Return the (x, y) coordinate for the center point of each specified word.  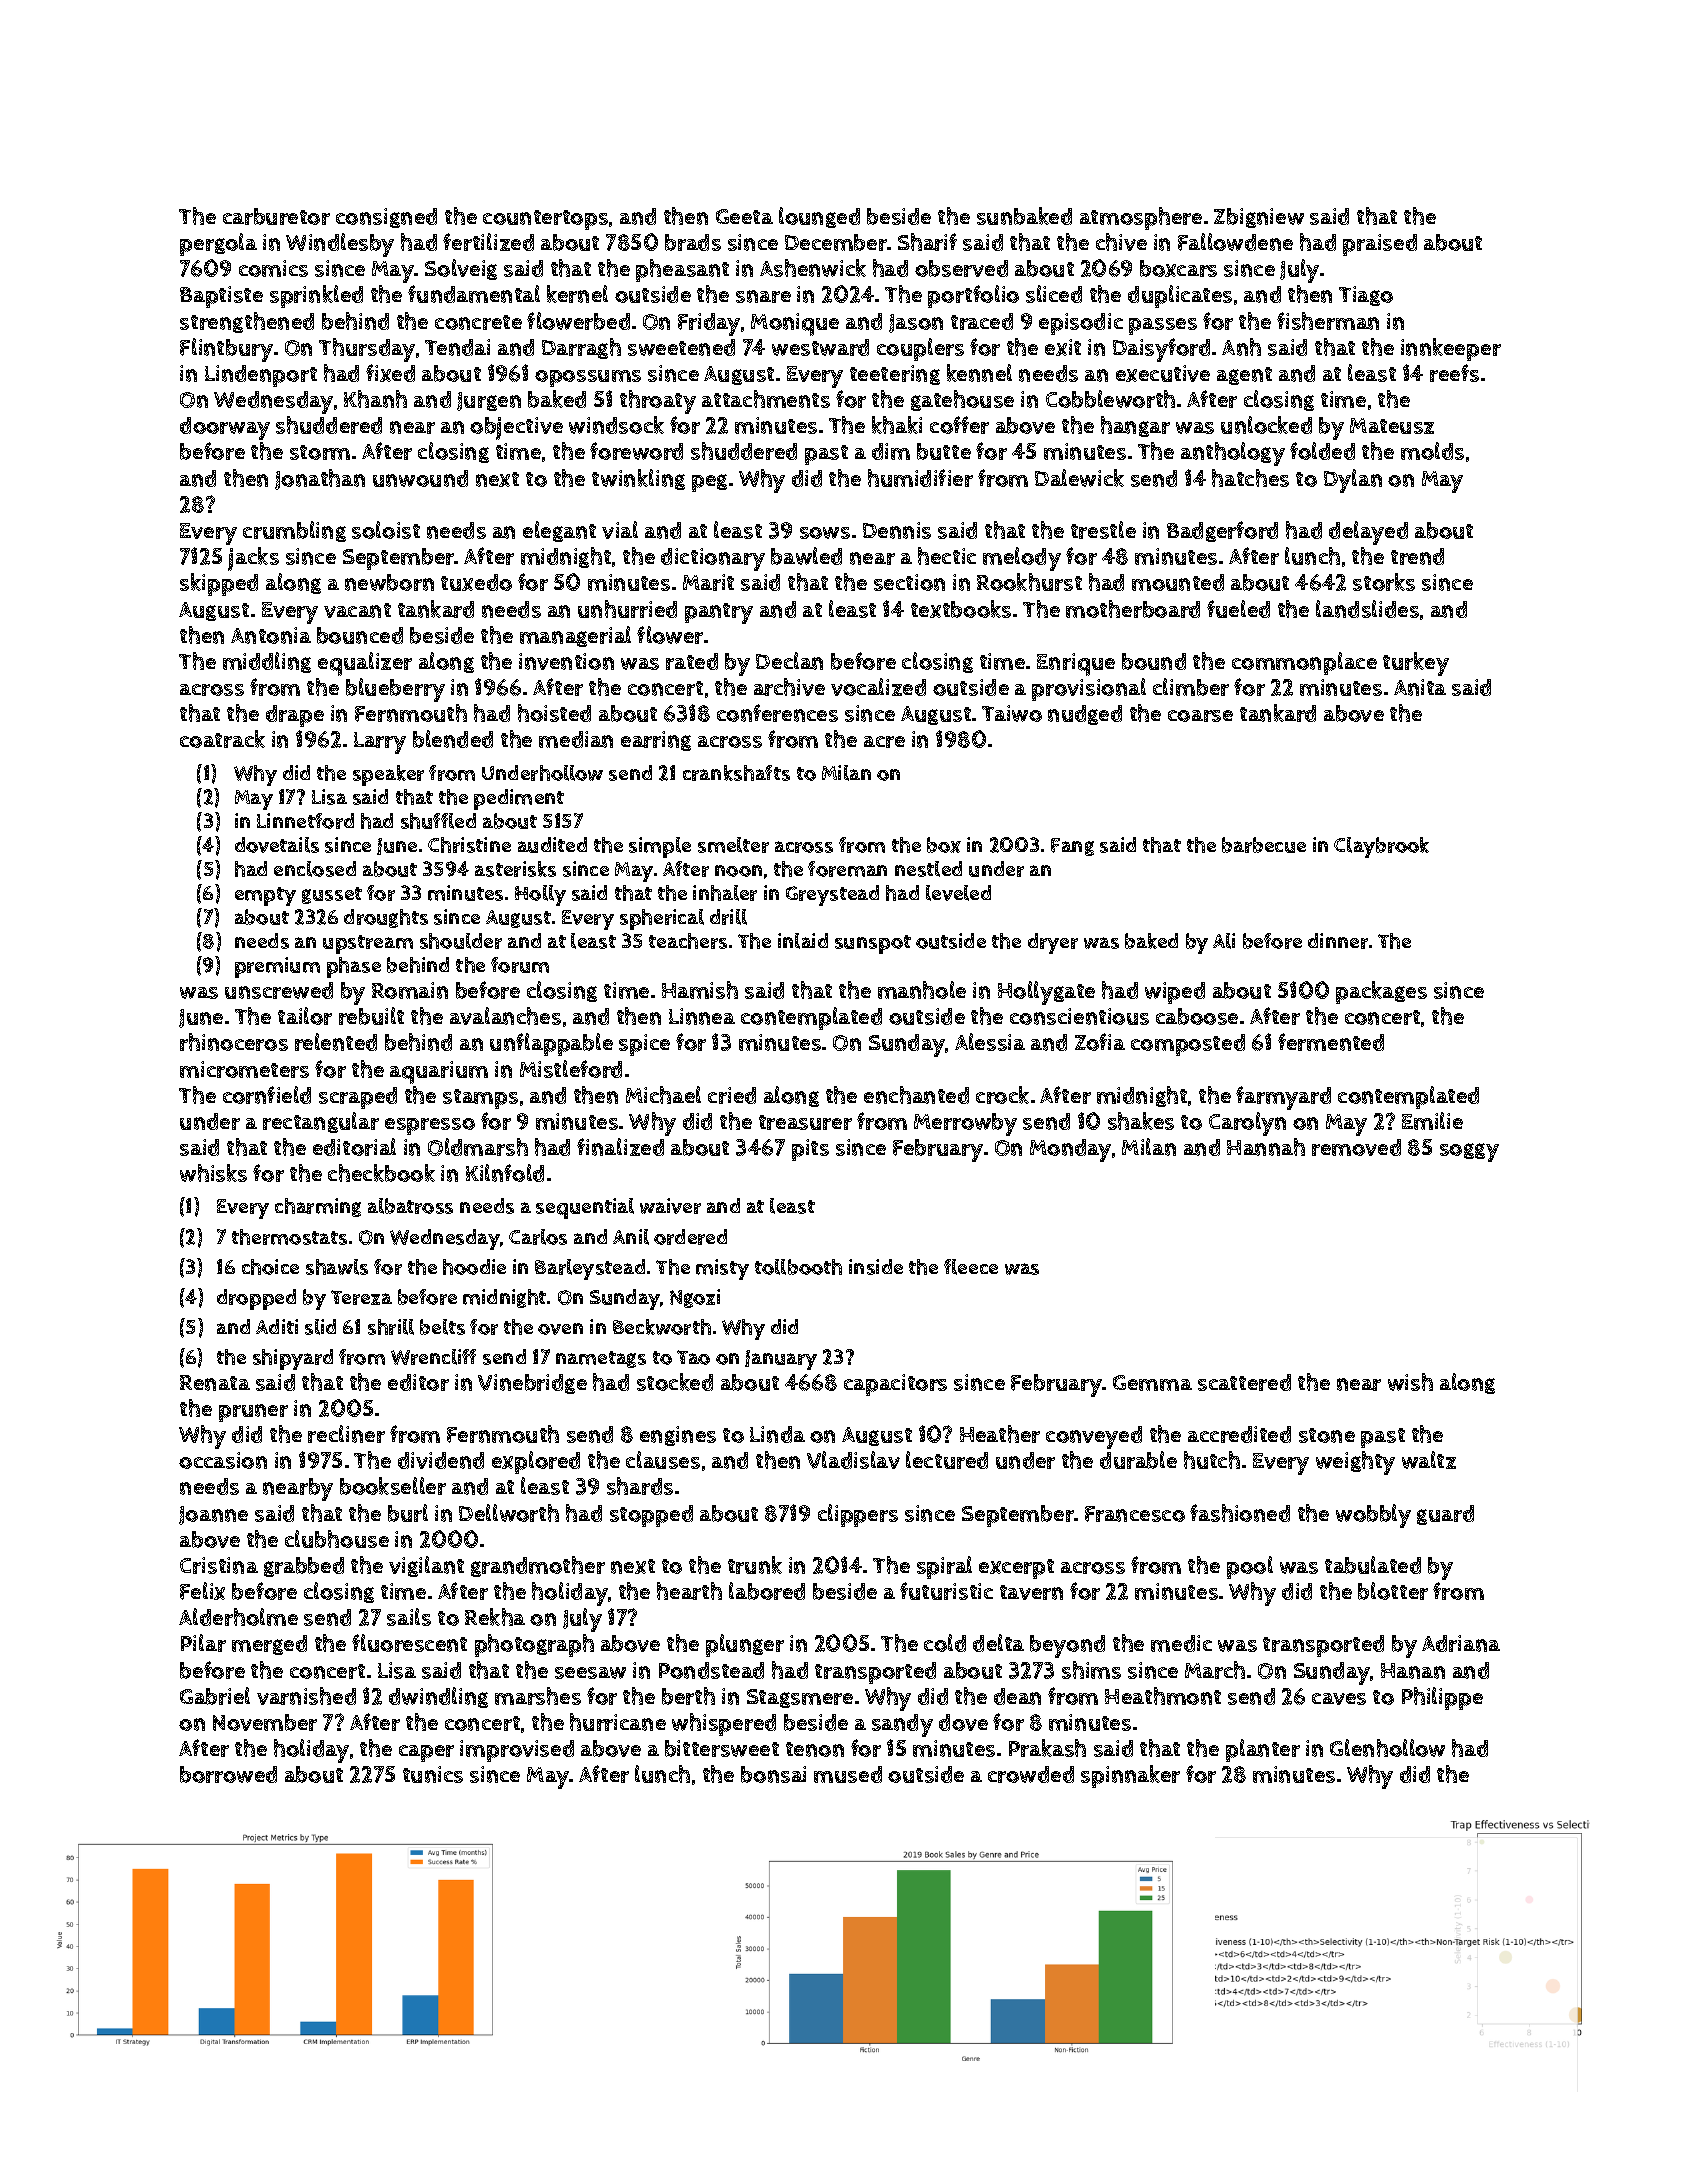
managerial (575, 636)
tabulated (1373, 1565)
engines (678, 1436)
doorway (225, 428)
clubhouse (337, 1539)
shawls (337, 1267)
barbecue (1264, 845)
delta (998, 1643)
